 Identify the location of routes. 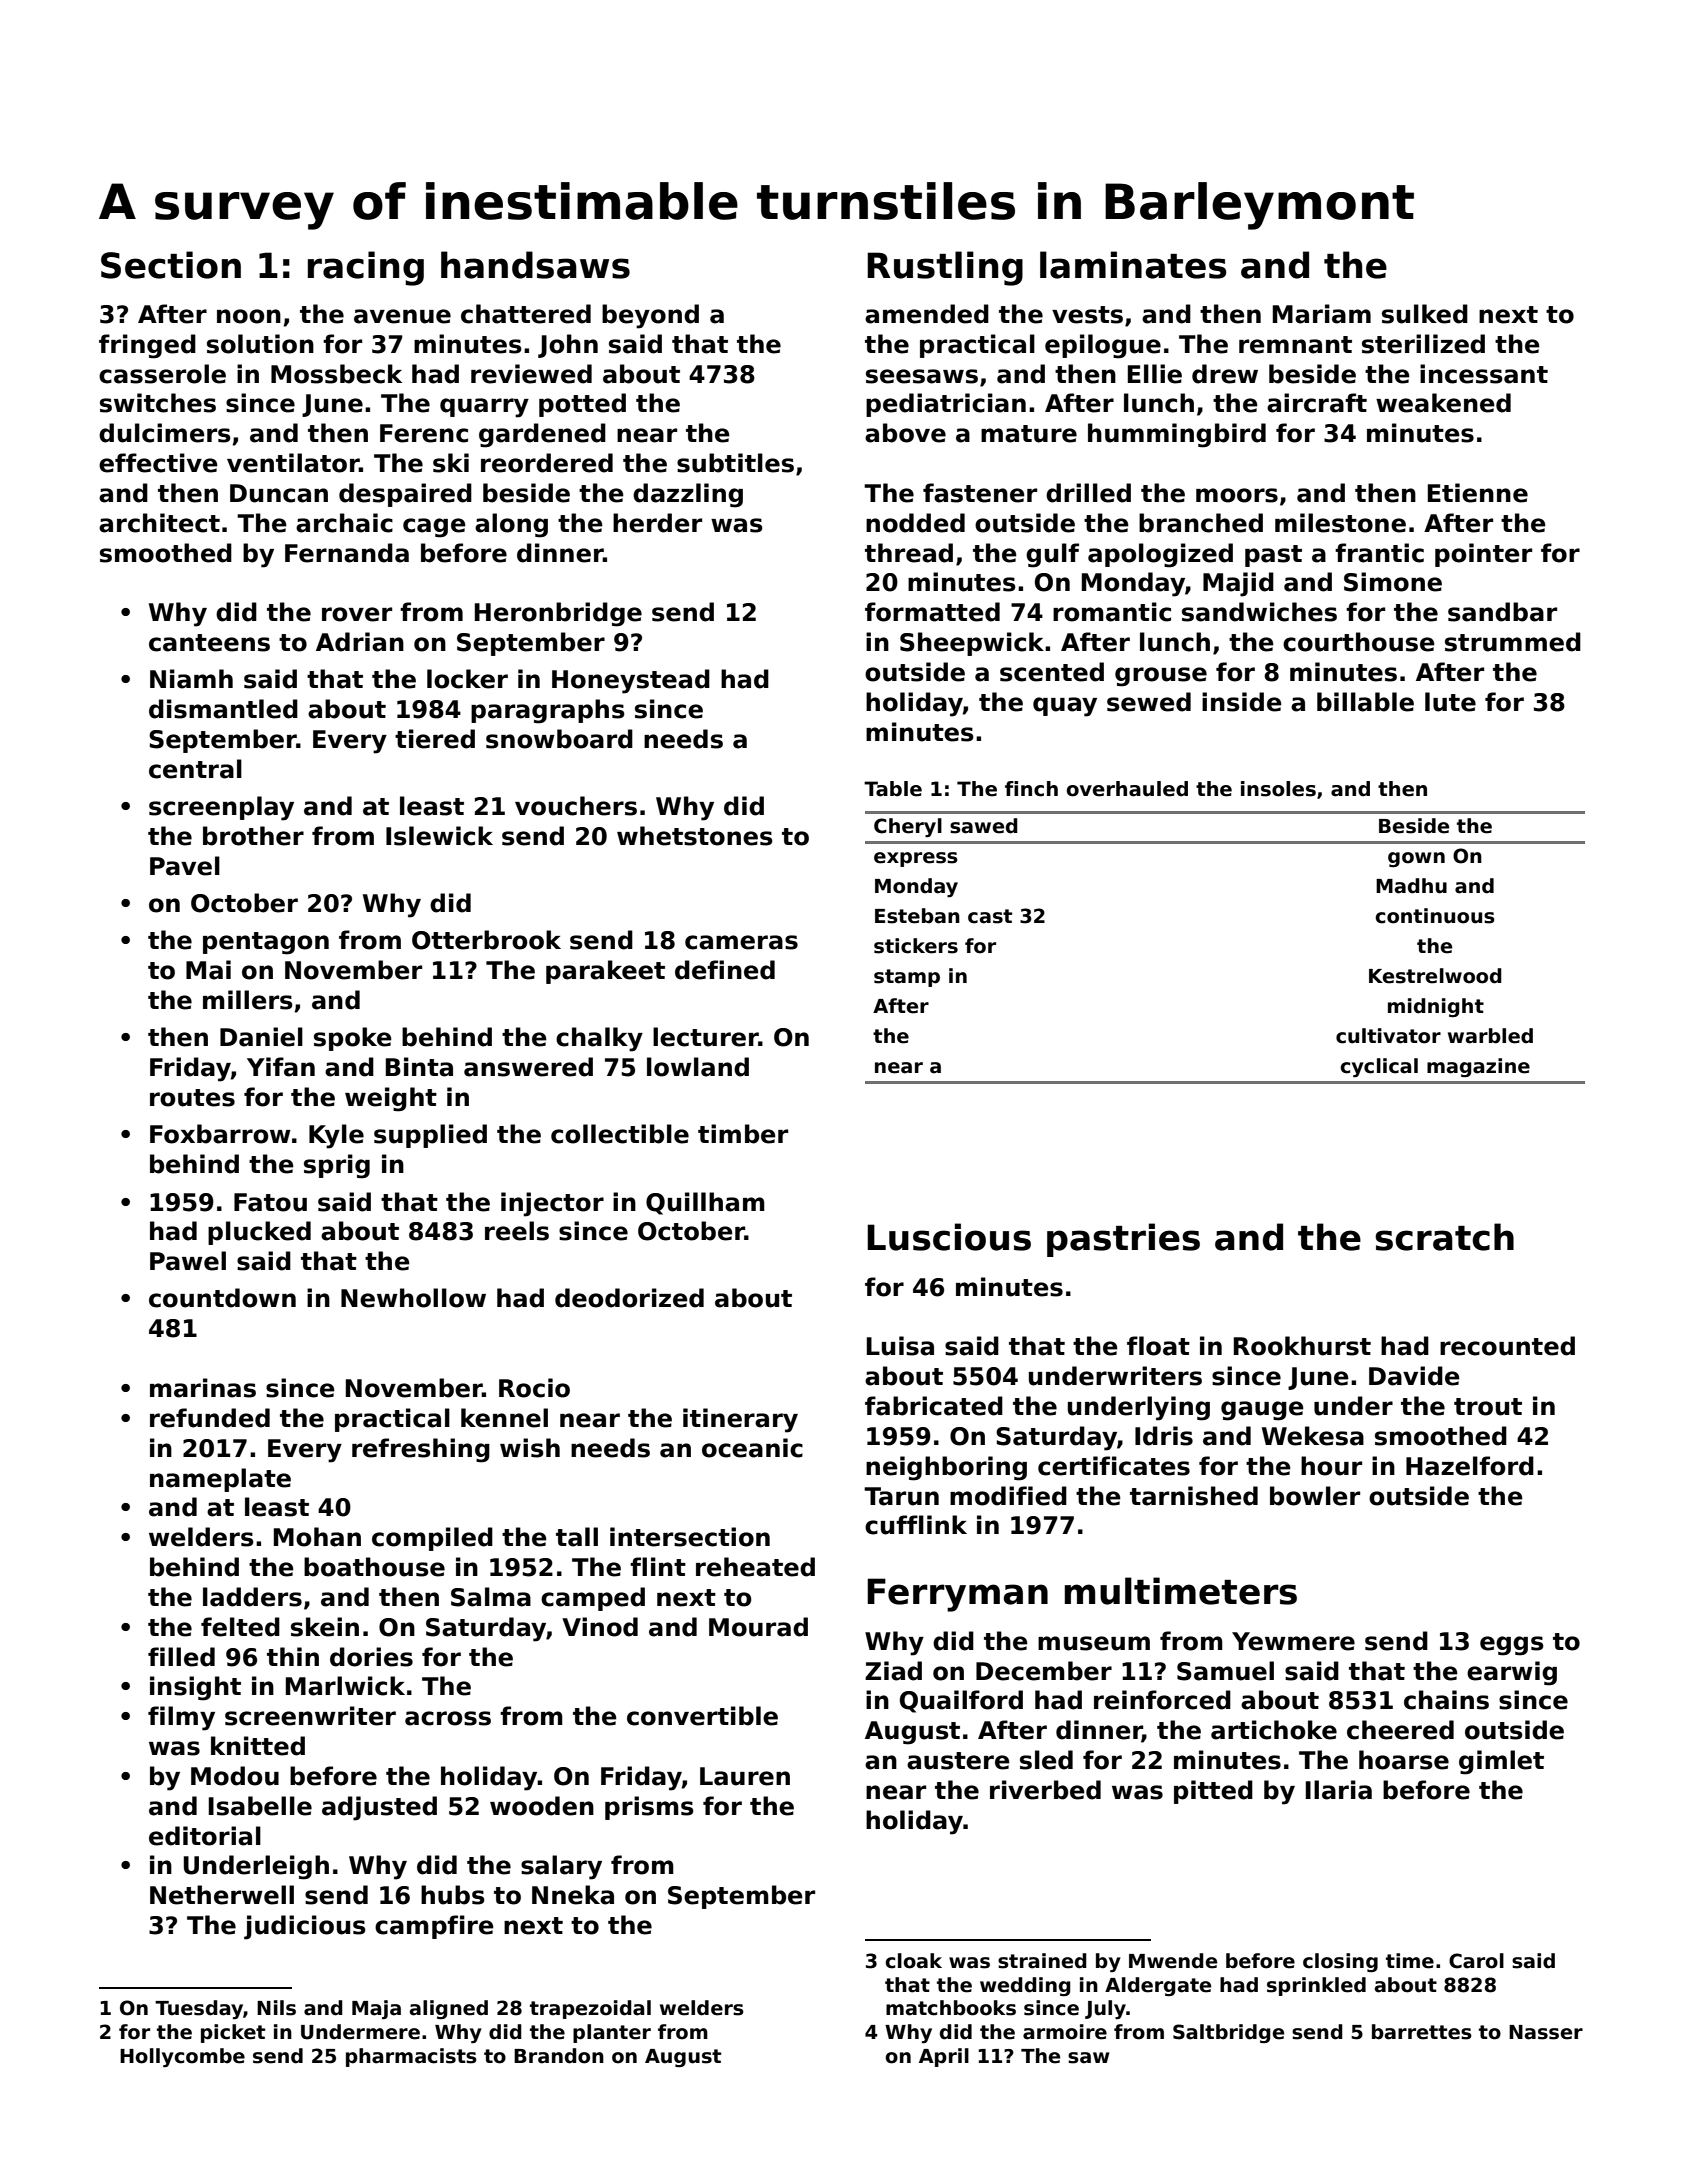
(192, 1098).
